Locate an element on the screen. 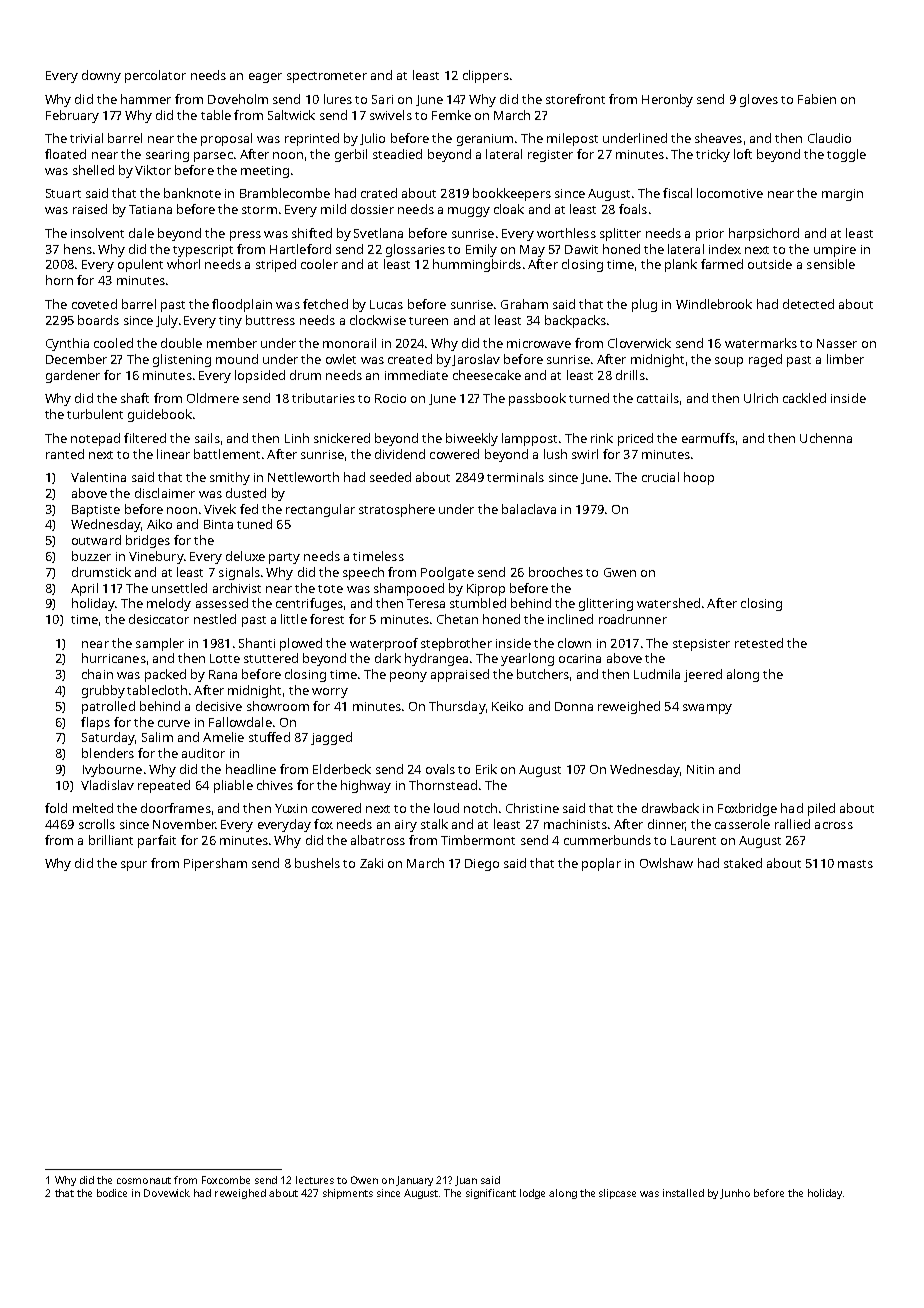  lodge is located at coordinates (532, 1194).
